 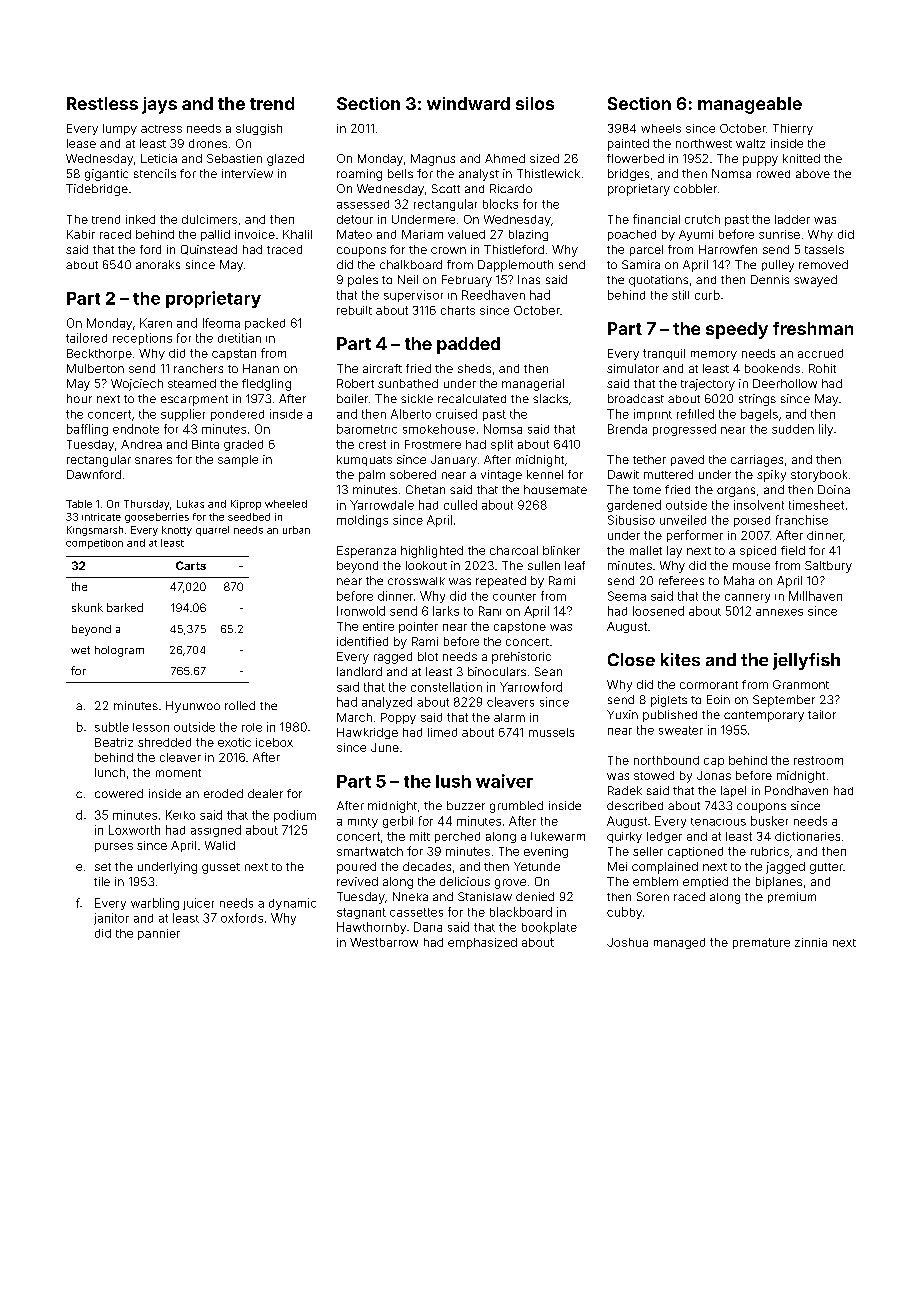 I want to click on bookplate, so click(x=549, y=928).
